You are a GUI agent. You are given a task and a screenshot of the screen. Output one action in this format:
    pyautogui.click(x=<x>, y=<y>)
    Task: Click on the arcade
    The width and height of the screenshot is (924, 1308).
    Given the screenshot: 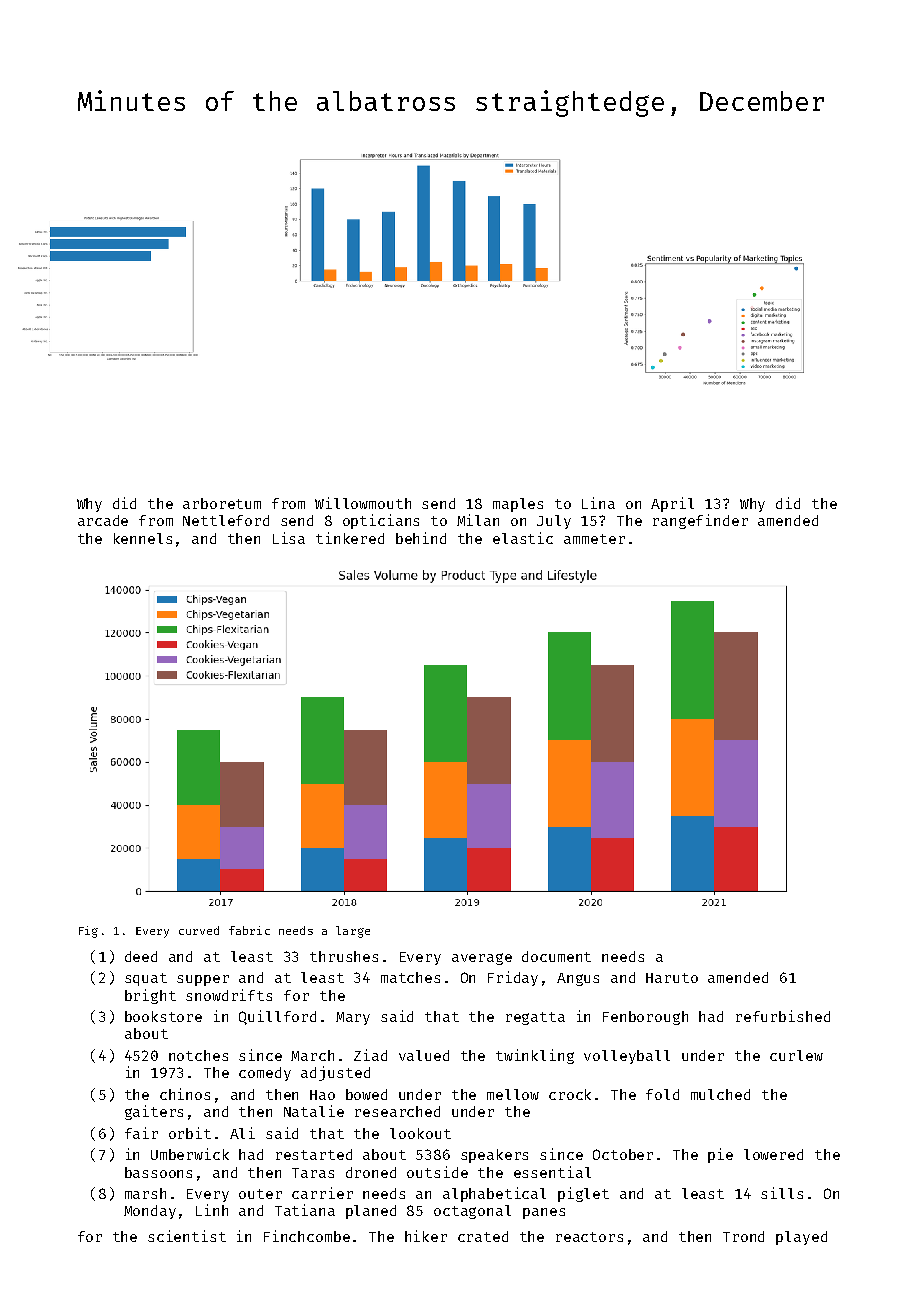 What is the action you would take?
    pyautogui.click(x=103, y=520)
